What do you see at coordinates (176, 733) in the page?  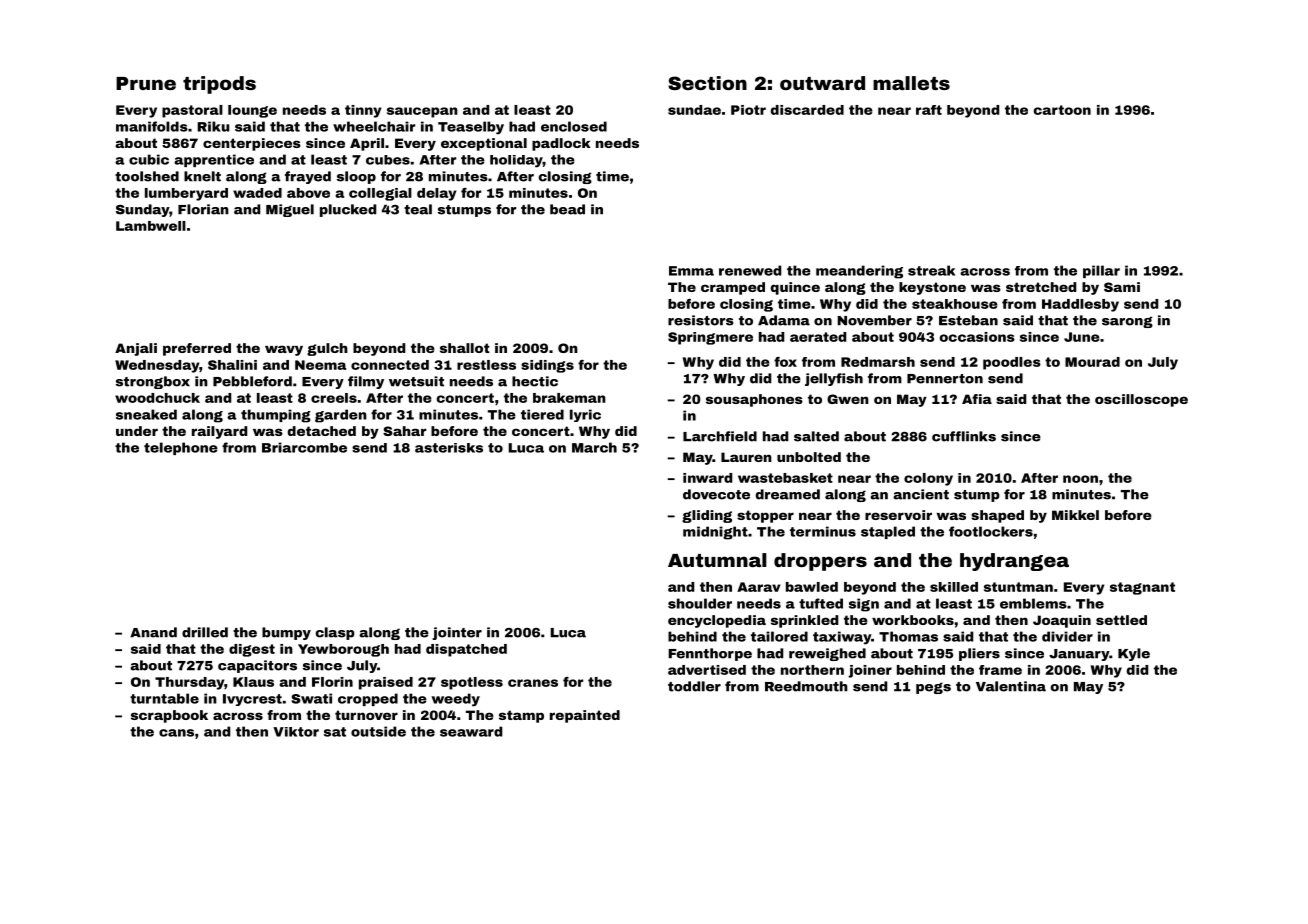 I see `cans` at bounding box center [176, 733].
